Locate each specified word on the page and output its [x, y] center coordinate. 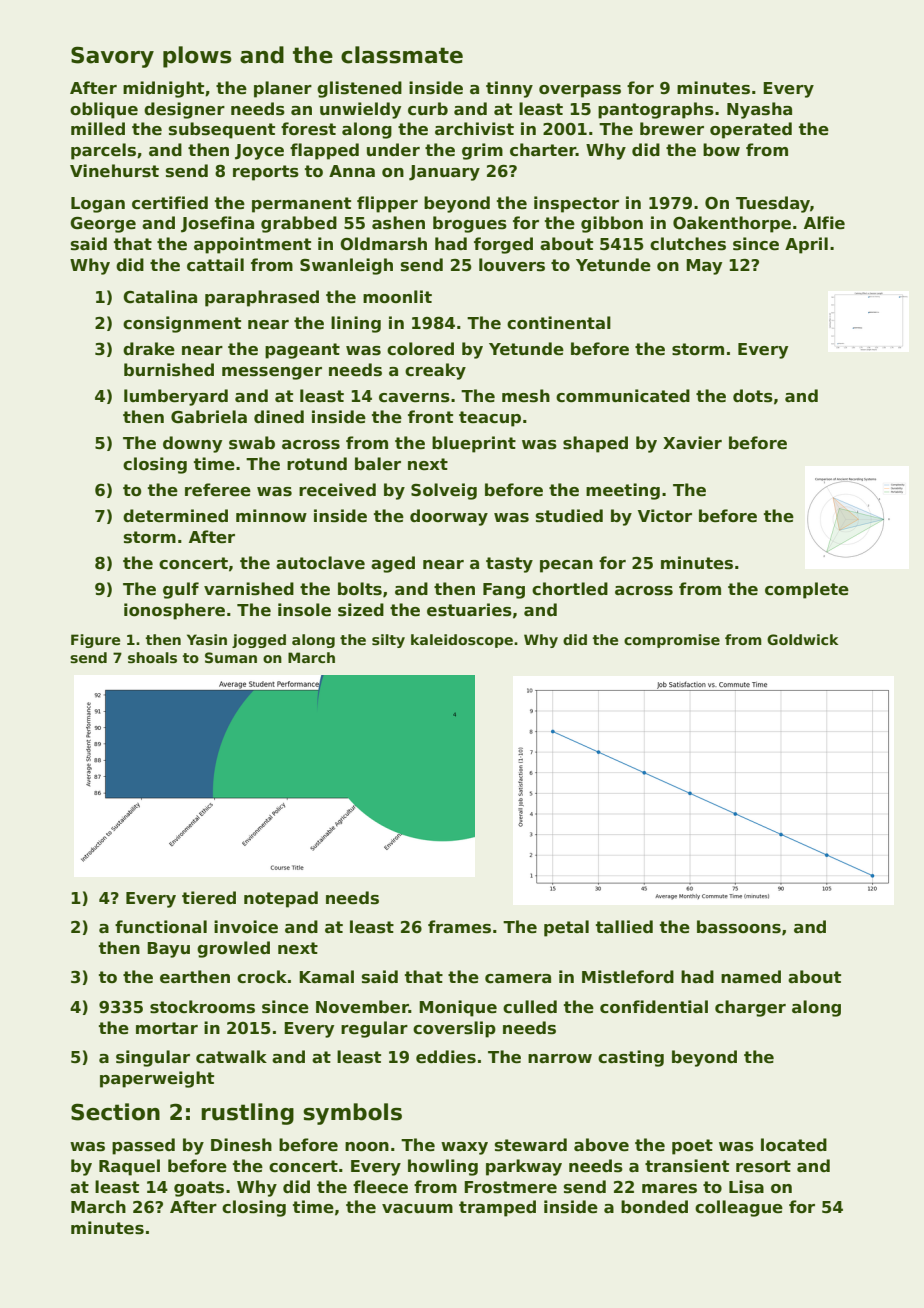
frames [459, 927]
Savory [112, 57]
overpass [580, 91]
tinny [509, 89]
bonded [654, 1207]
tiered [209, 898]
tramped [497, 1208]
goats [199, 1189]
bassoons [739, 927]
